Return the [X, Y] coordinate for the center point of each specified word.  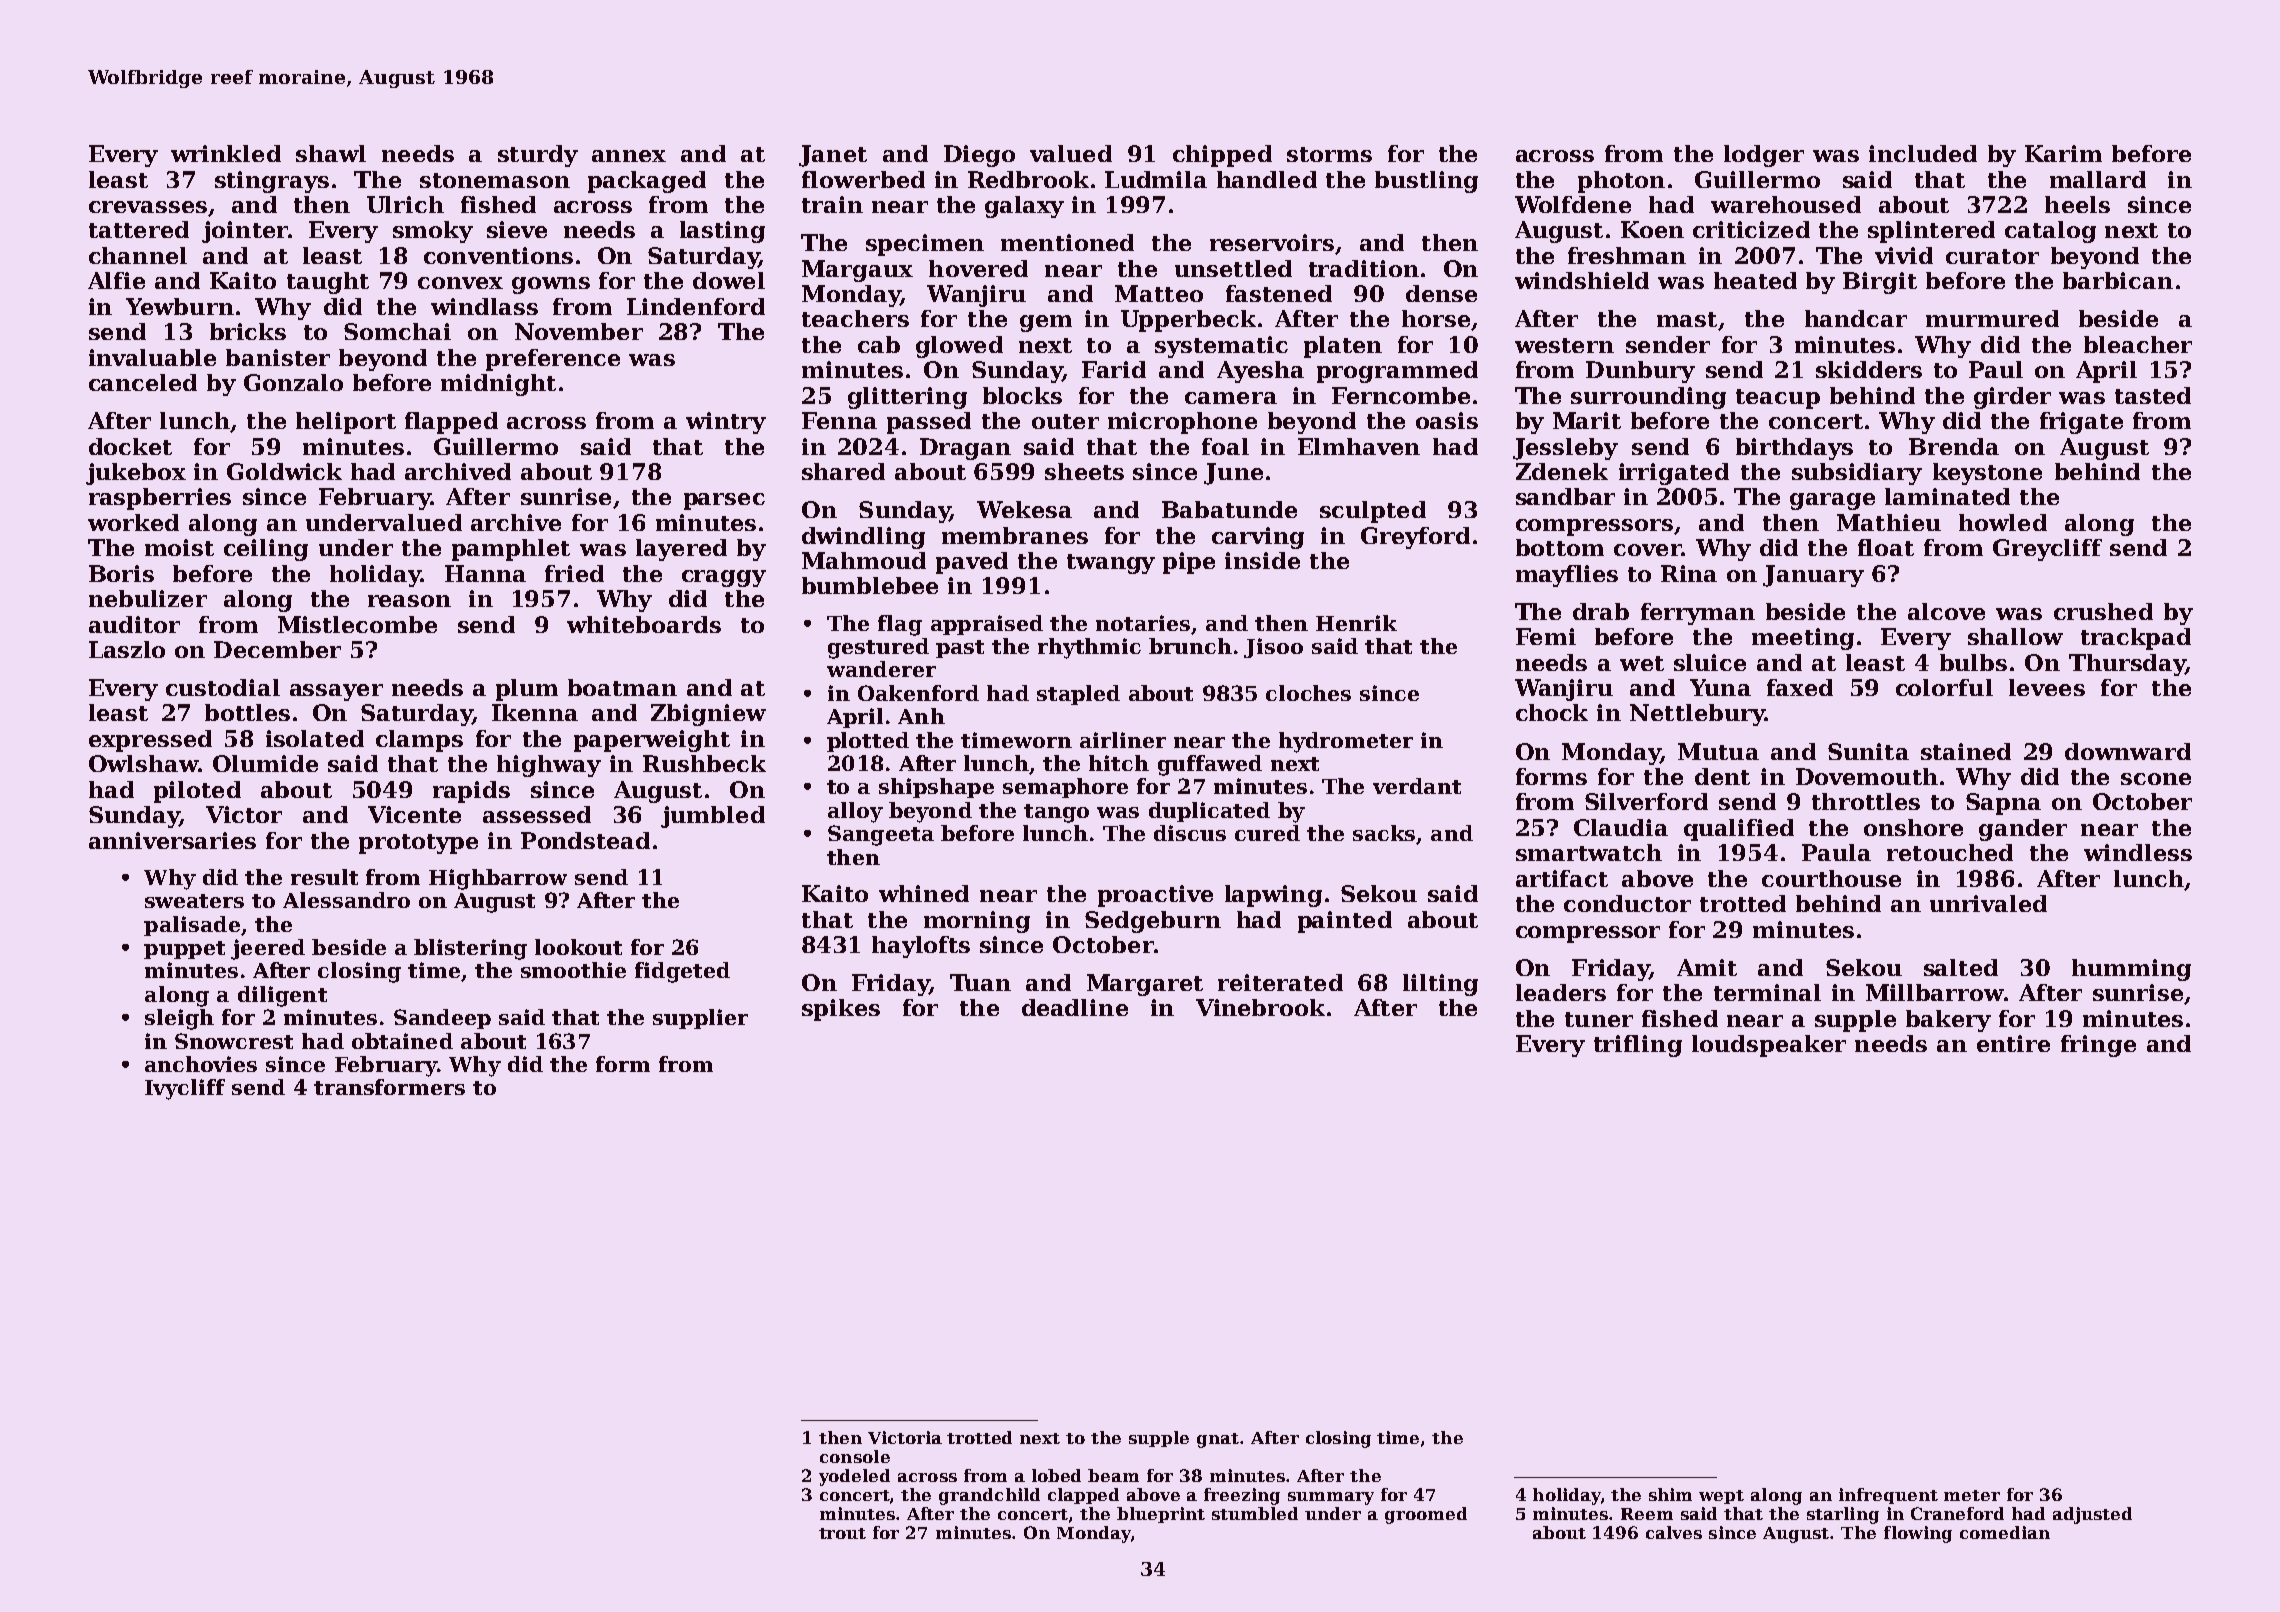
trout [842, 1533]
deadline [1075, 1007]
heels [2077, 204]
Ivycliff [185, 1089]
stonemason [495, 180]
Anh [921, 716]
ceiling [266, 550]
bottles [247, 712]
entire [2013, 1043]
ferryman [1698, 614]
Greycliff [2047, 550]
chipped [1222, 156]
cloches [1308, 693]
